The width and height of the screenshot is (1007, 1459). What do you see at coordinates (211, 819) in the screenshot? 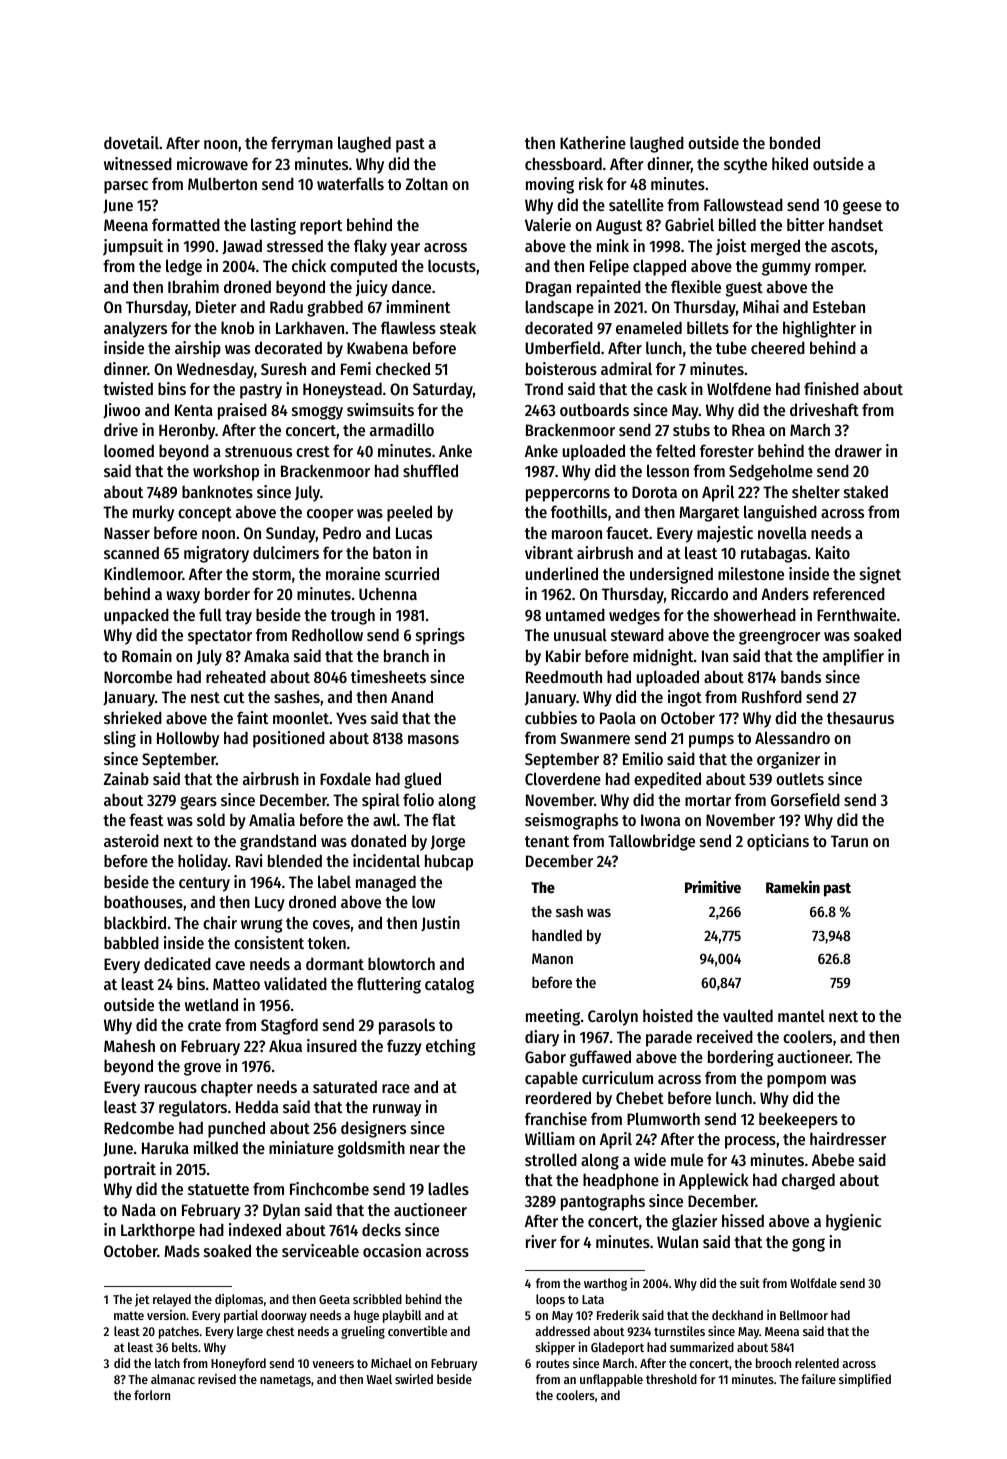
I see `sold` at bounding box center [211, 819].
